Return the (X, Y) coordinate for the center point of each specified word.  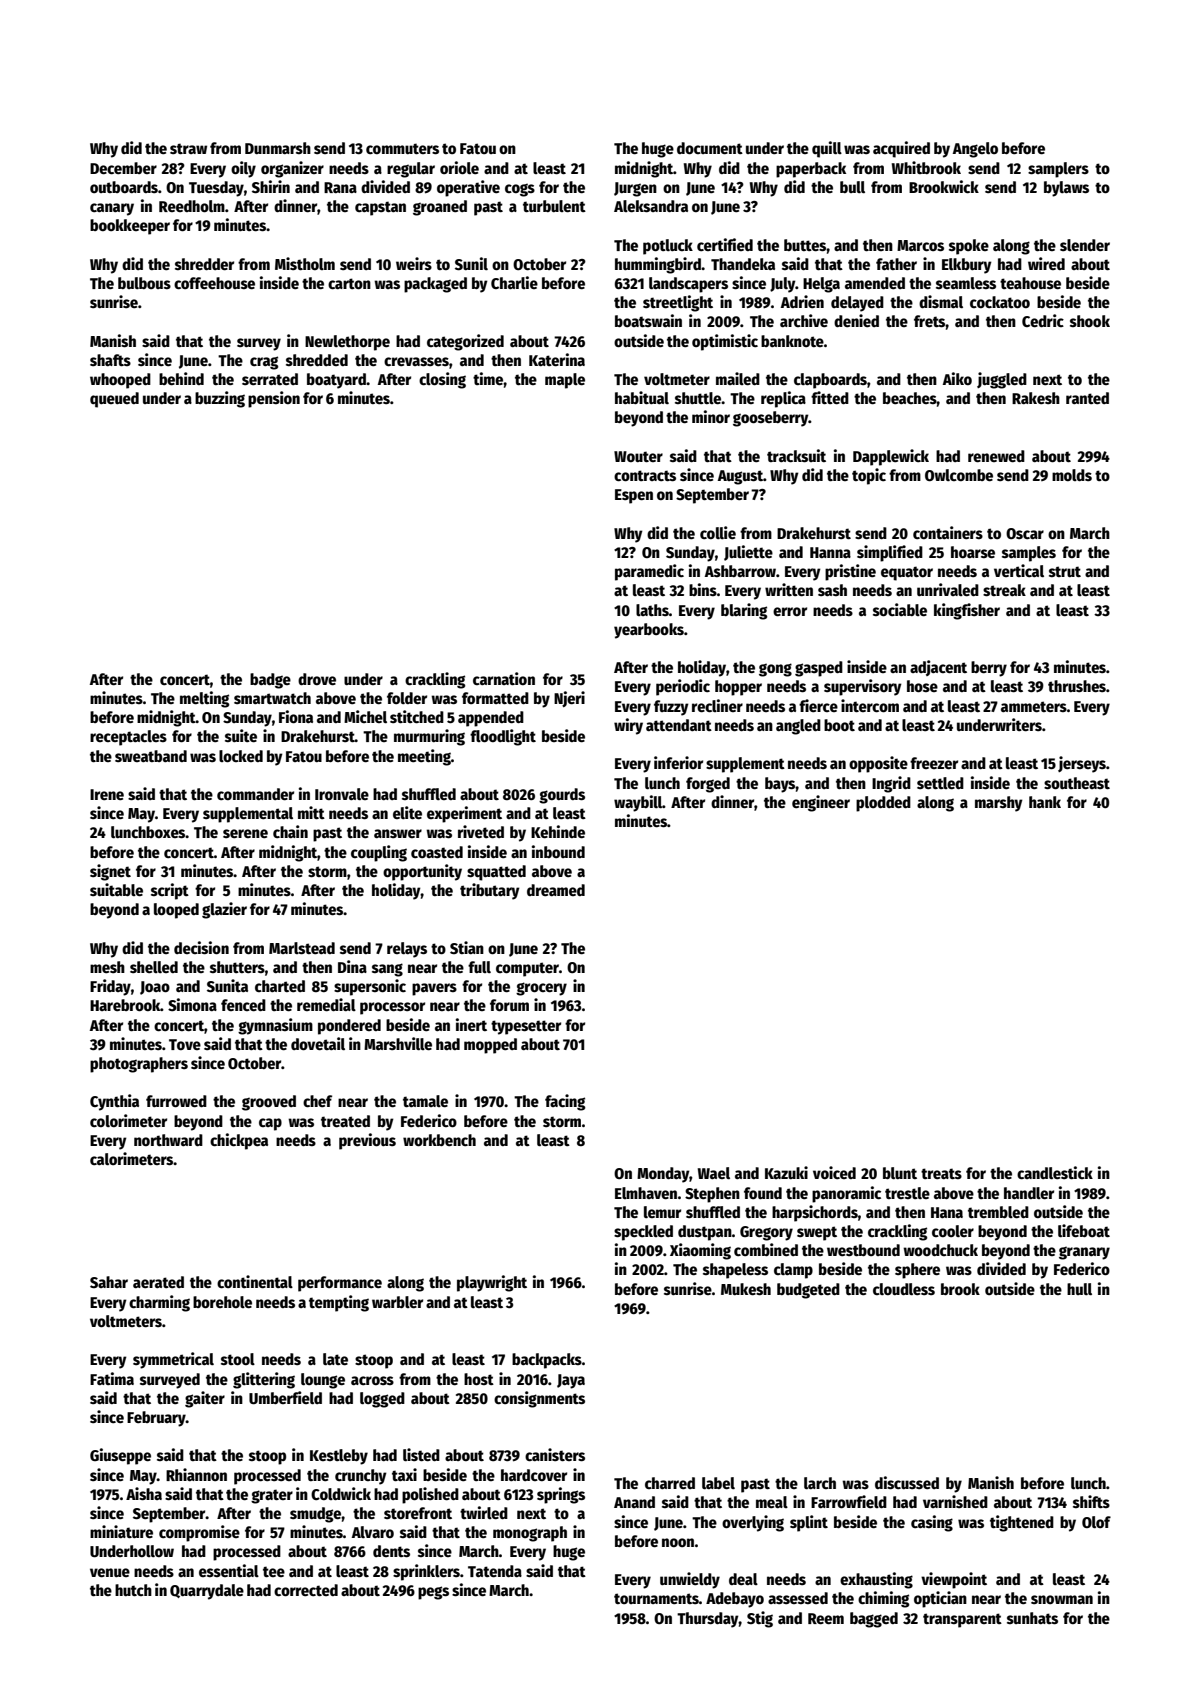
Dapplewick (891, 457)
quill (827, 149)
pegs (433, 1593)
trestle (907, 1193)
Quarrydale (207, 1592)
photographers (139, 1065)
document (710, 148)
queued (114, 400)
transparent (962, 1620)
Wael (714, 1173)
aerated (158, 1282)
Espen (634, 496)
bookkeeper (130, 227)
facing (565, 1102)
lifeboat (1084, 1231)
